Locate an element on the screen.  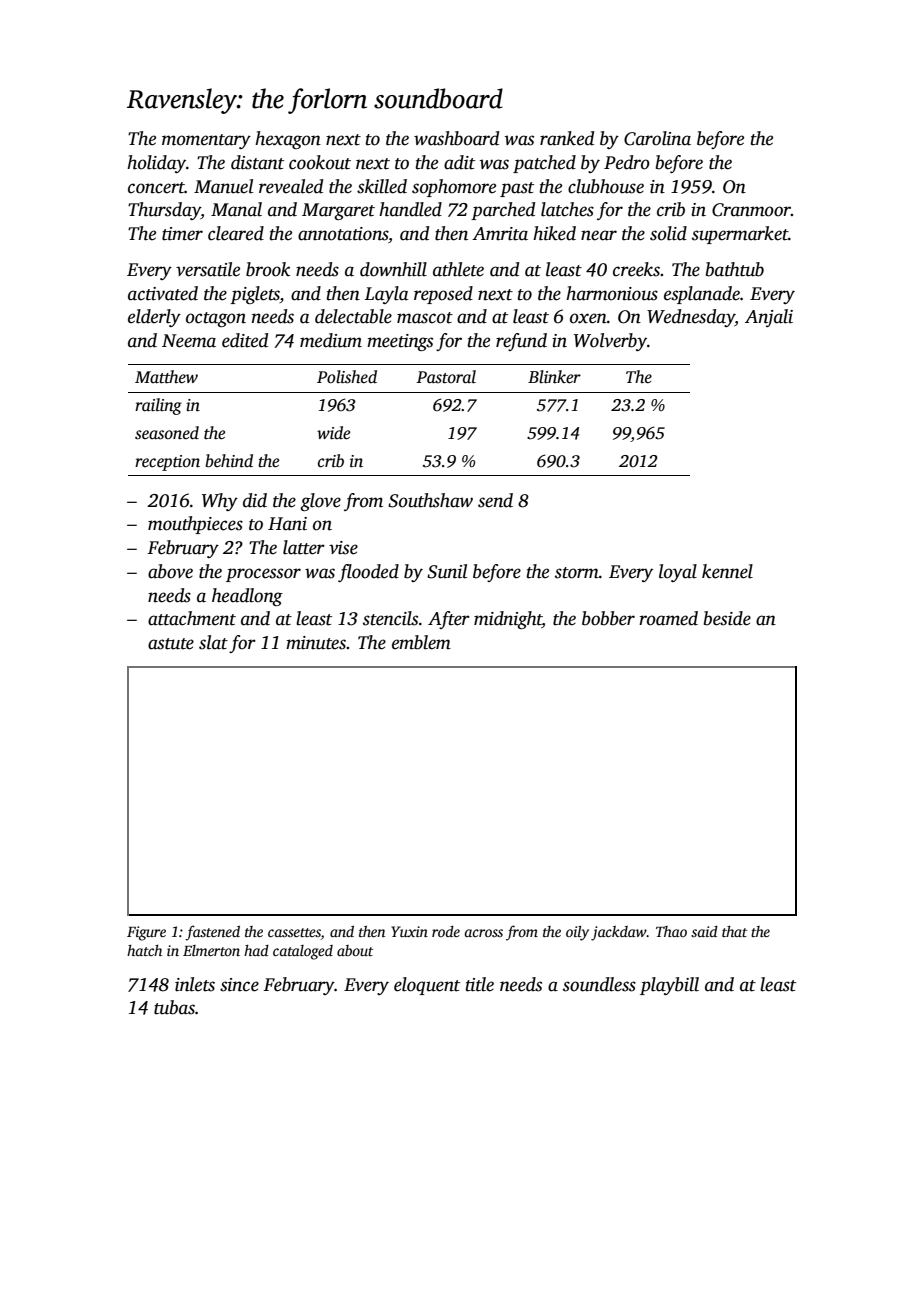
glove is located at coordinates (320, 502).
